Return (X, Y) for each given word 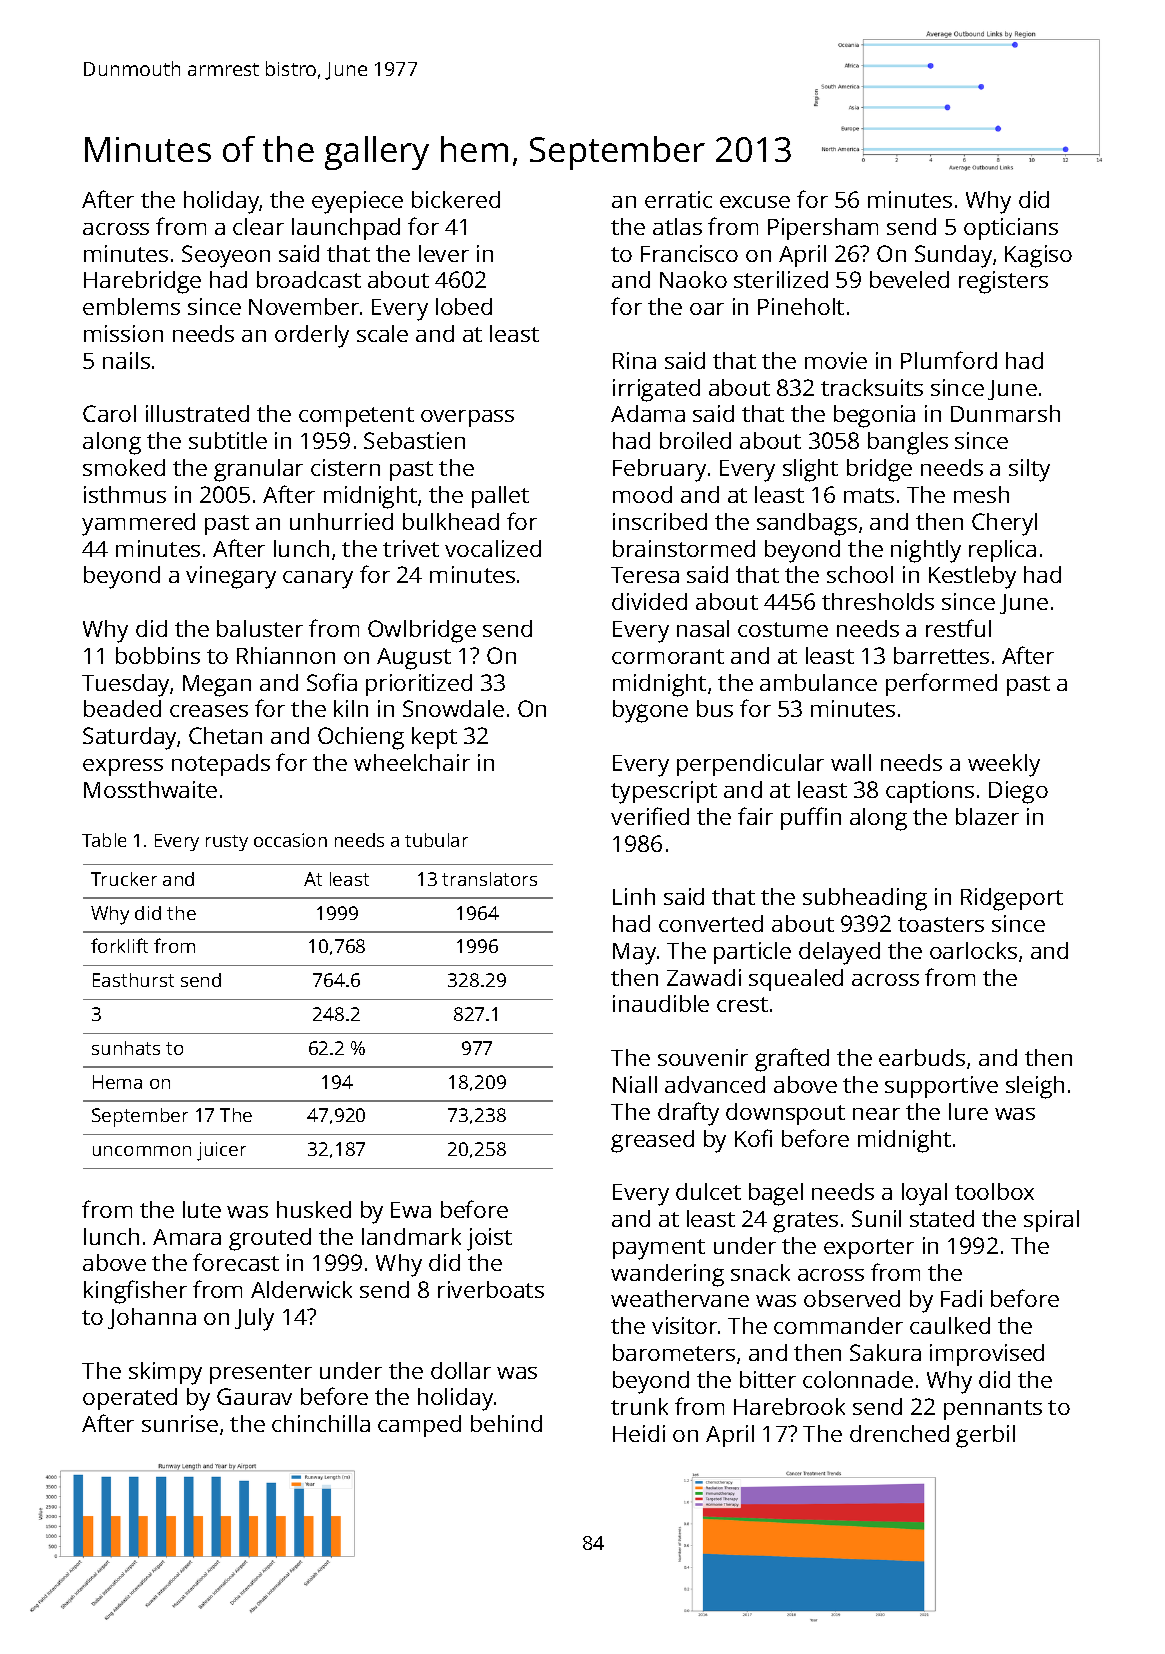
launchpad (346, 229)
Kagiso (1038, 256)
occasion (290, 840)
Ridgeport (1012, 899)
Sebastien (414, 440)
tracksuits (872, 387)
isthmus (125, 494)
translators (489, 879)
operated (130, 1399)
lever (444, 253)
